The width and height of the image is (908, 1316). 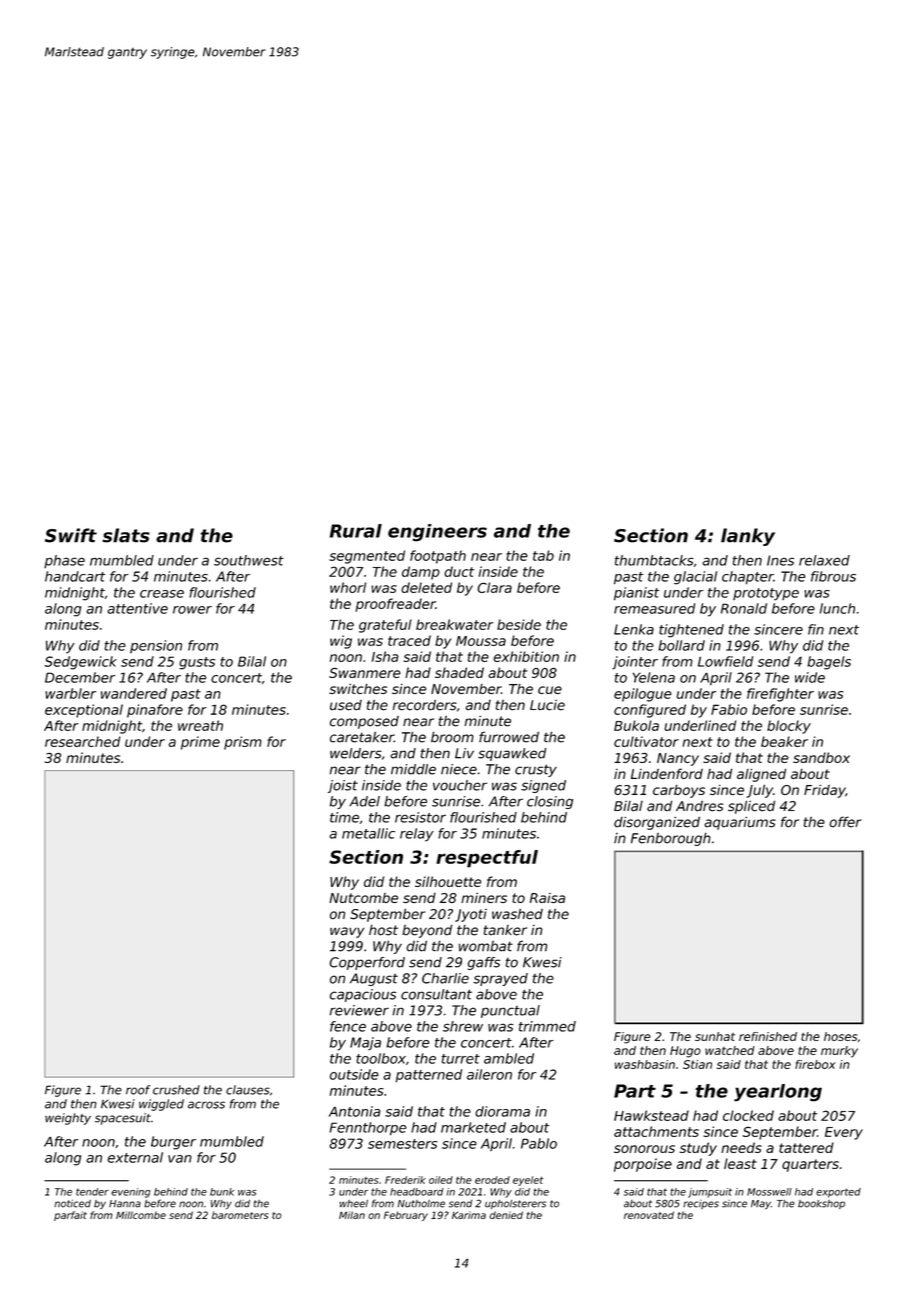 I want to click on engineers, so click(x=437, y=532).
